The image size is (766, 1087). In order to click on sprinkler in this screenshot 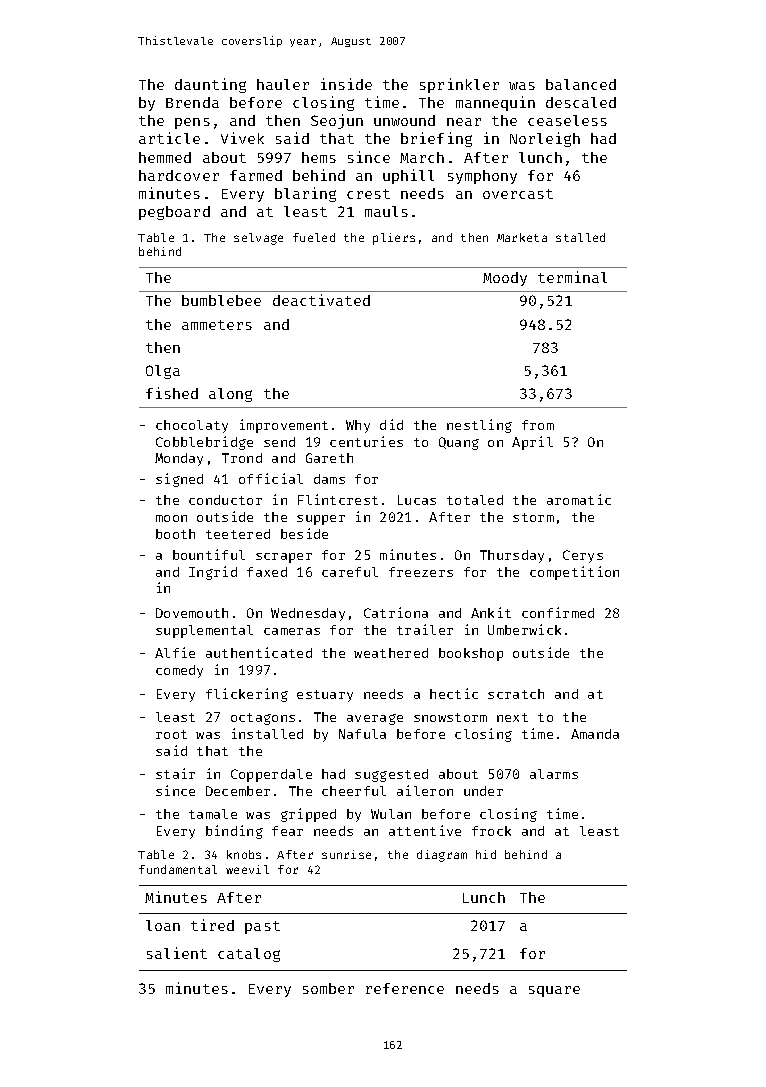, I will do `click(459, 85)`.
